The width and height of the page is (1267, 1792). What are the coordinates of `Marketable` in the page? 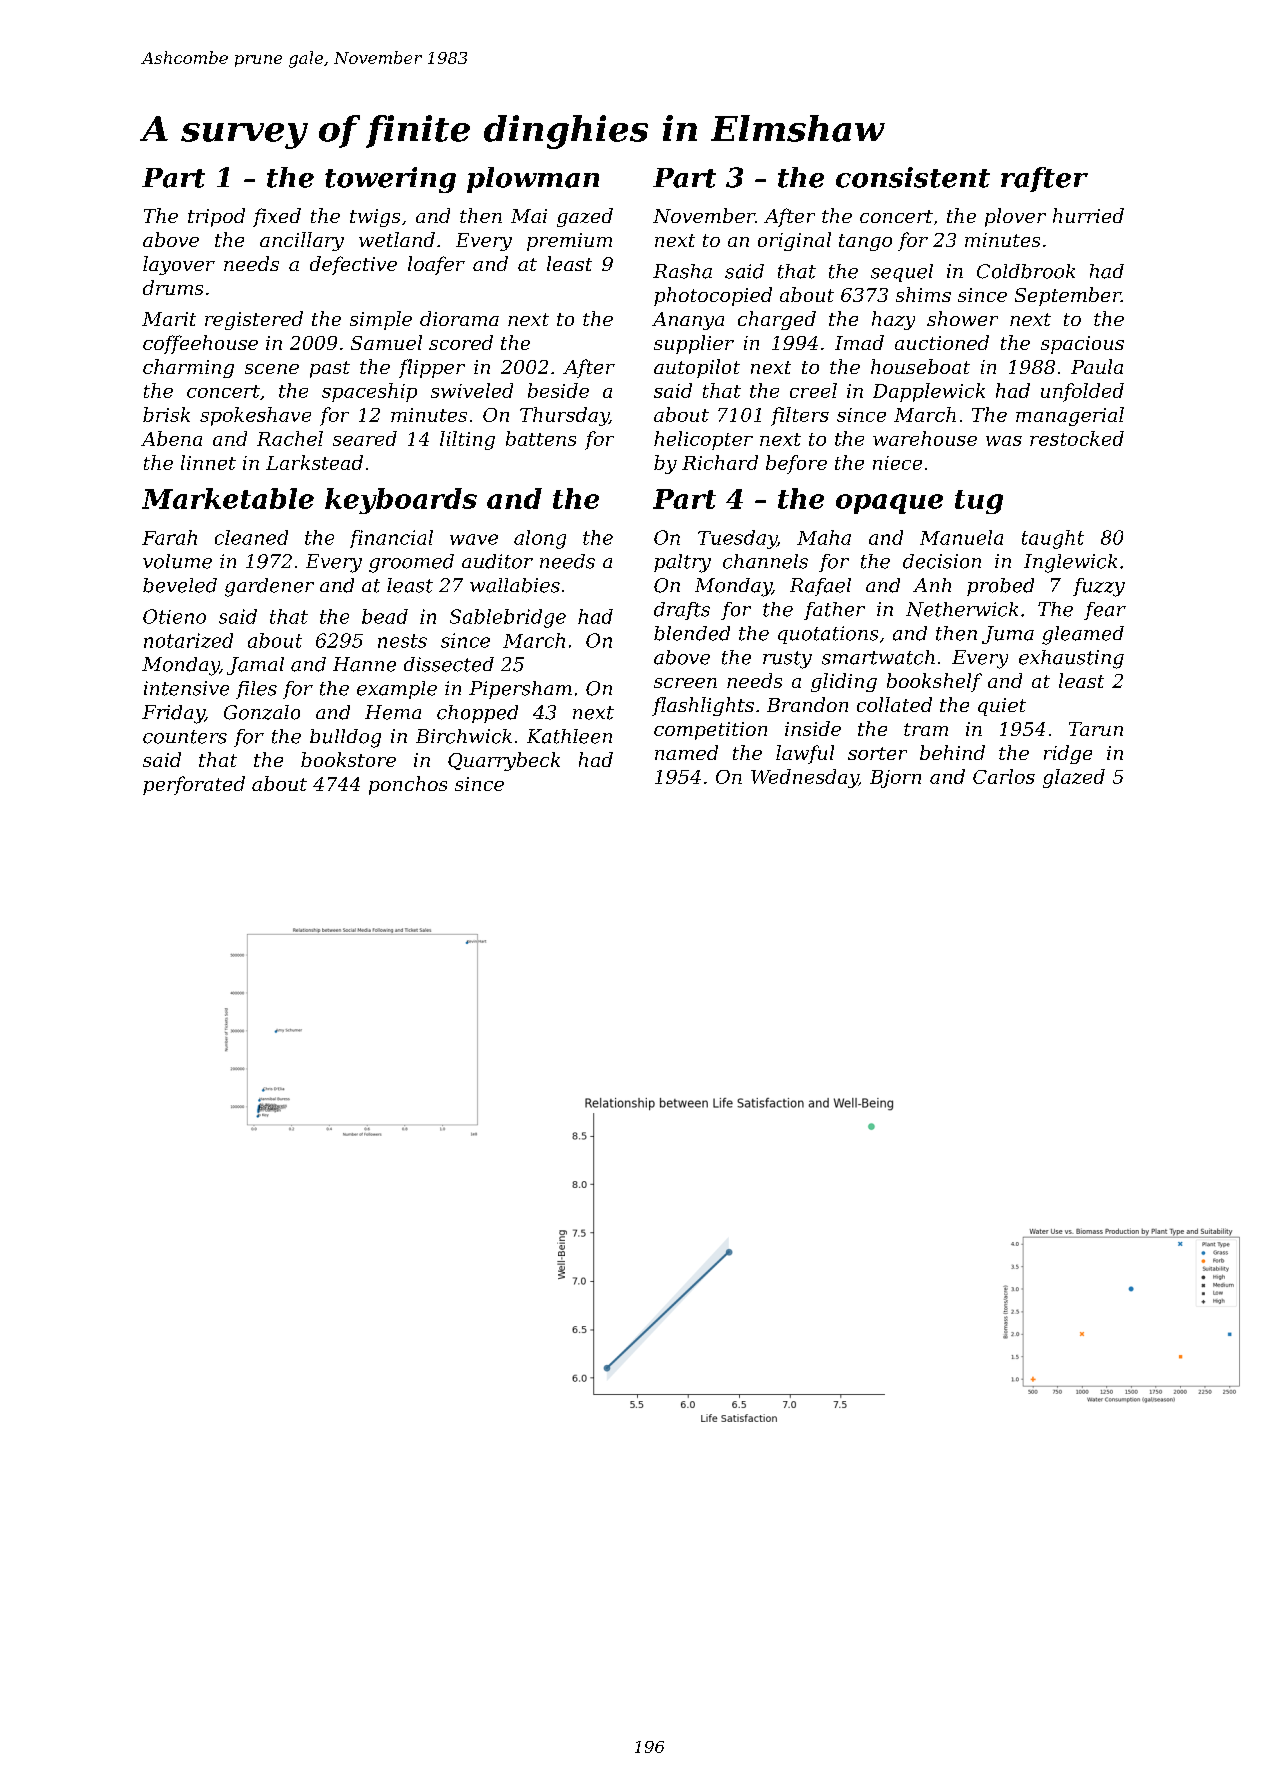 It's located at (228, 498).
